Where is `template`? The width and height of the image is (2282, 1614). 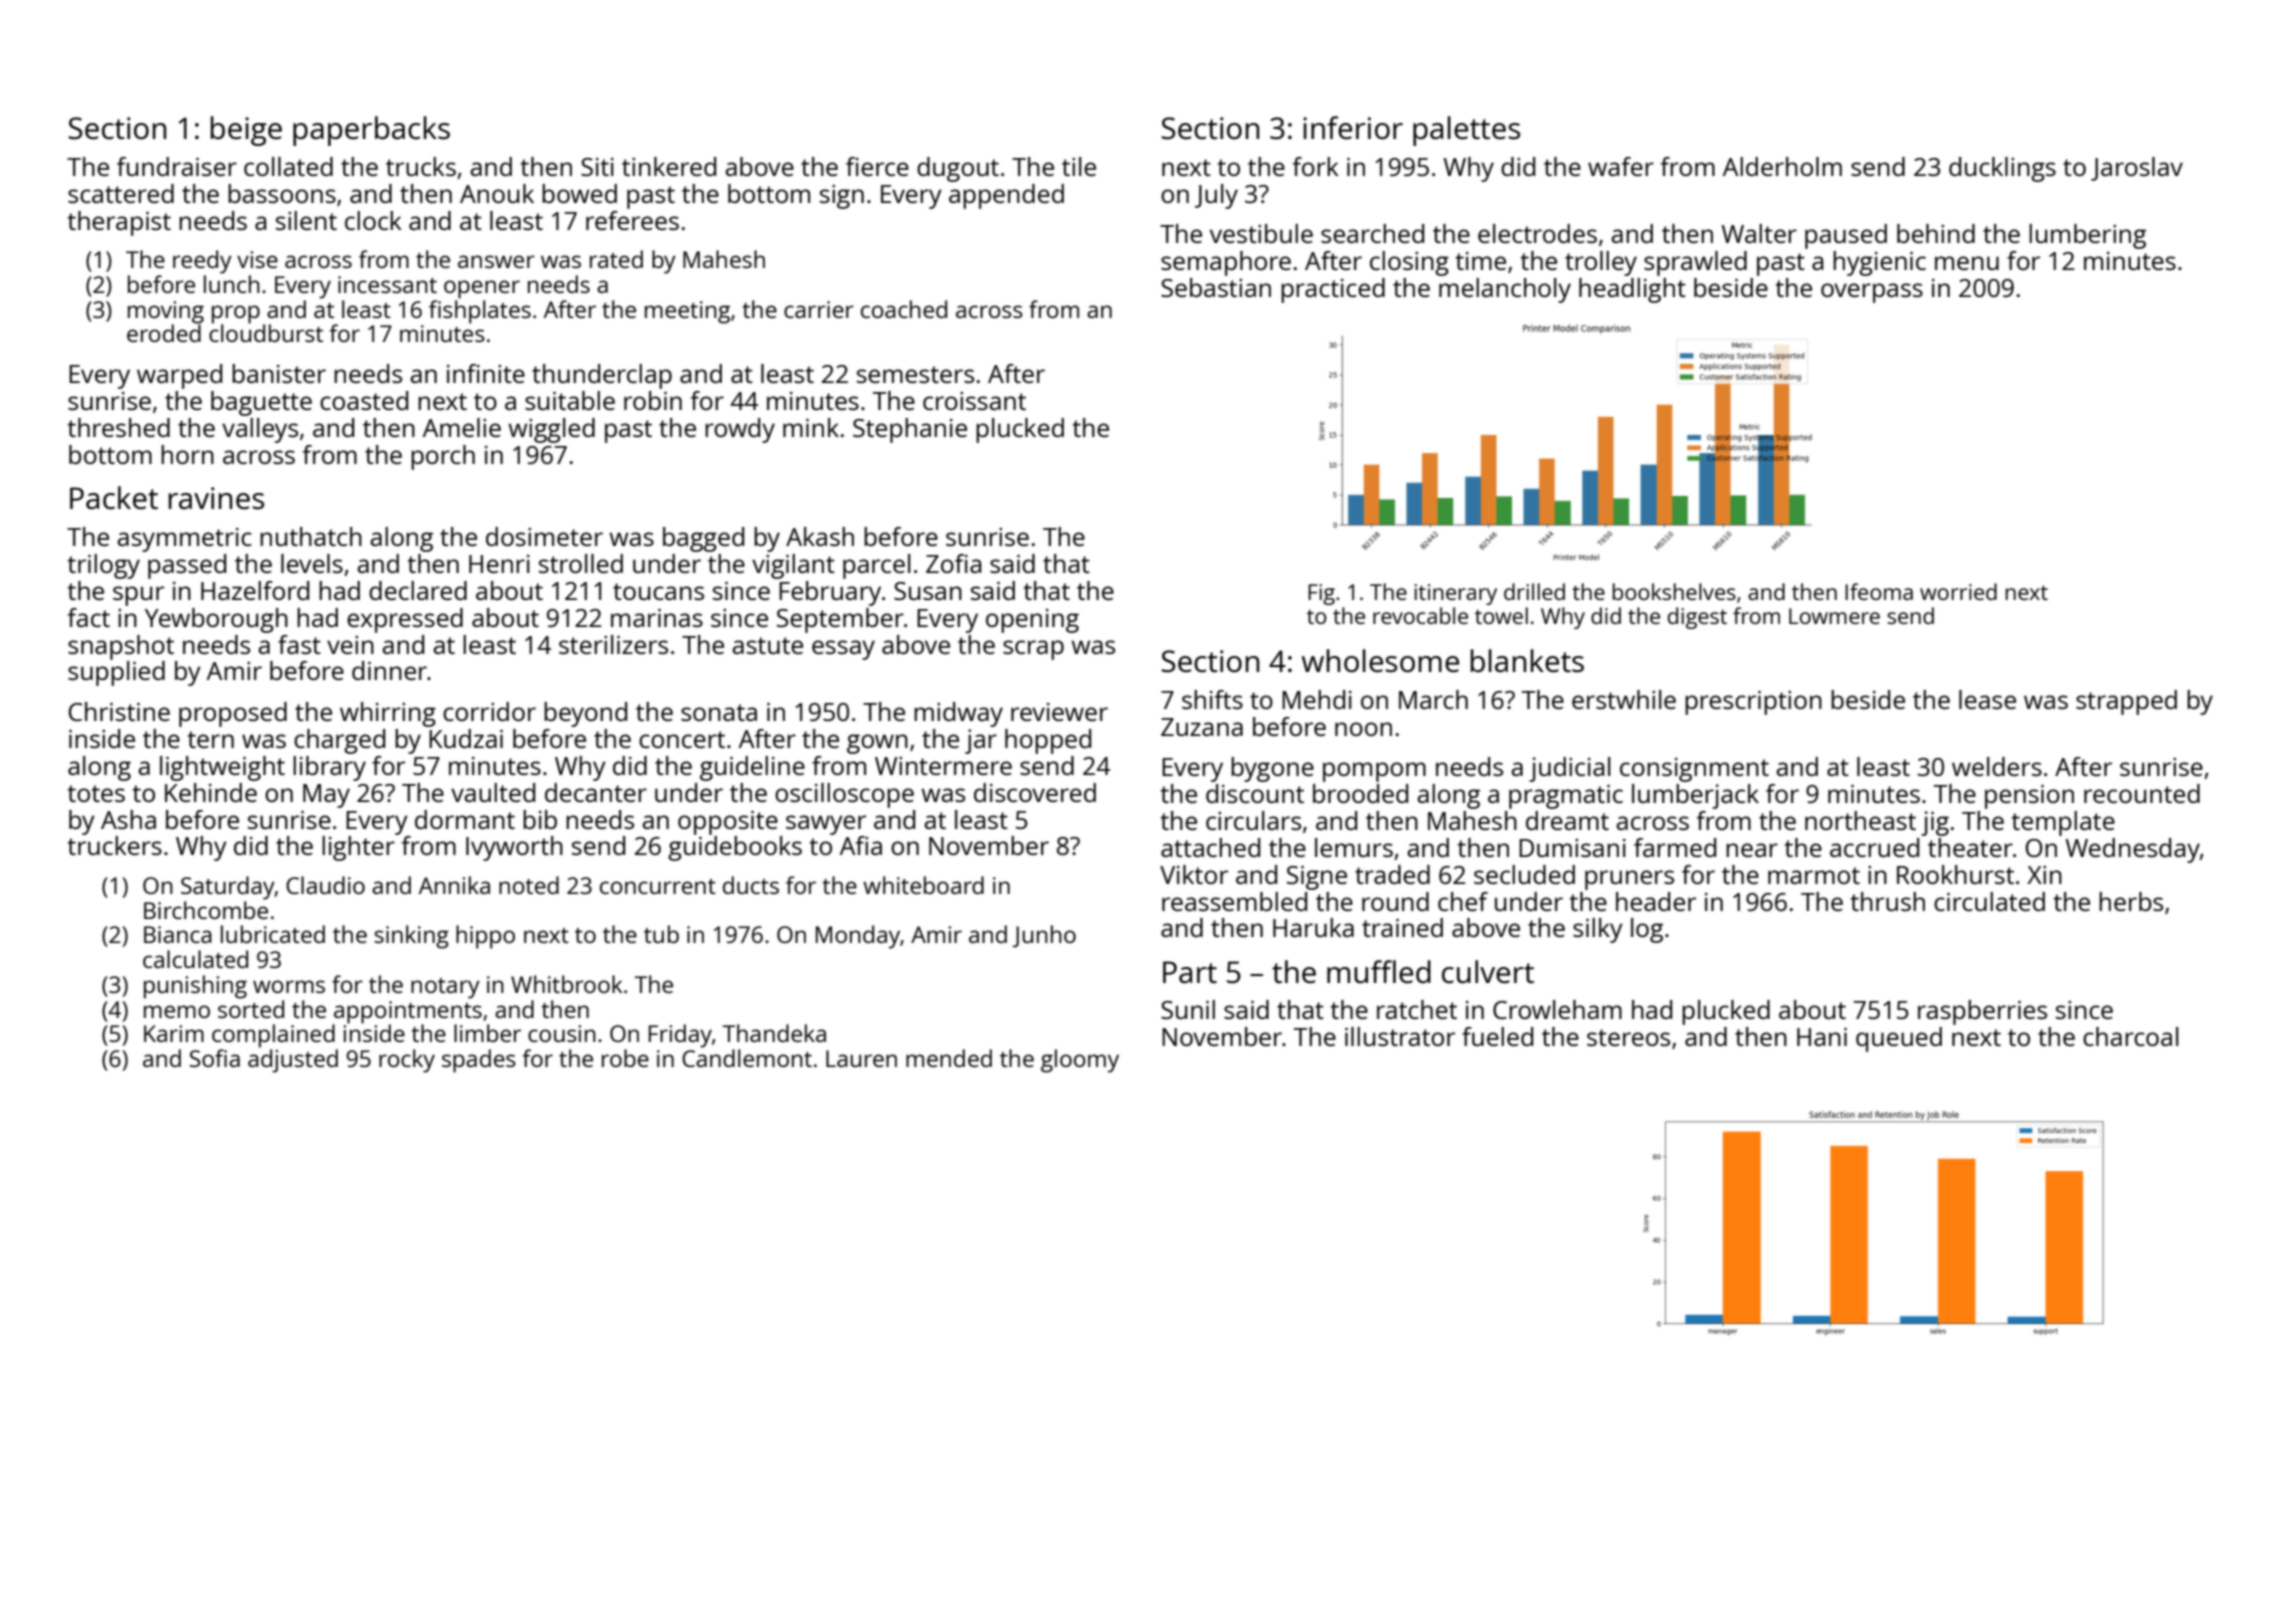 template is located at coordinates (2063, 823).
